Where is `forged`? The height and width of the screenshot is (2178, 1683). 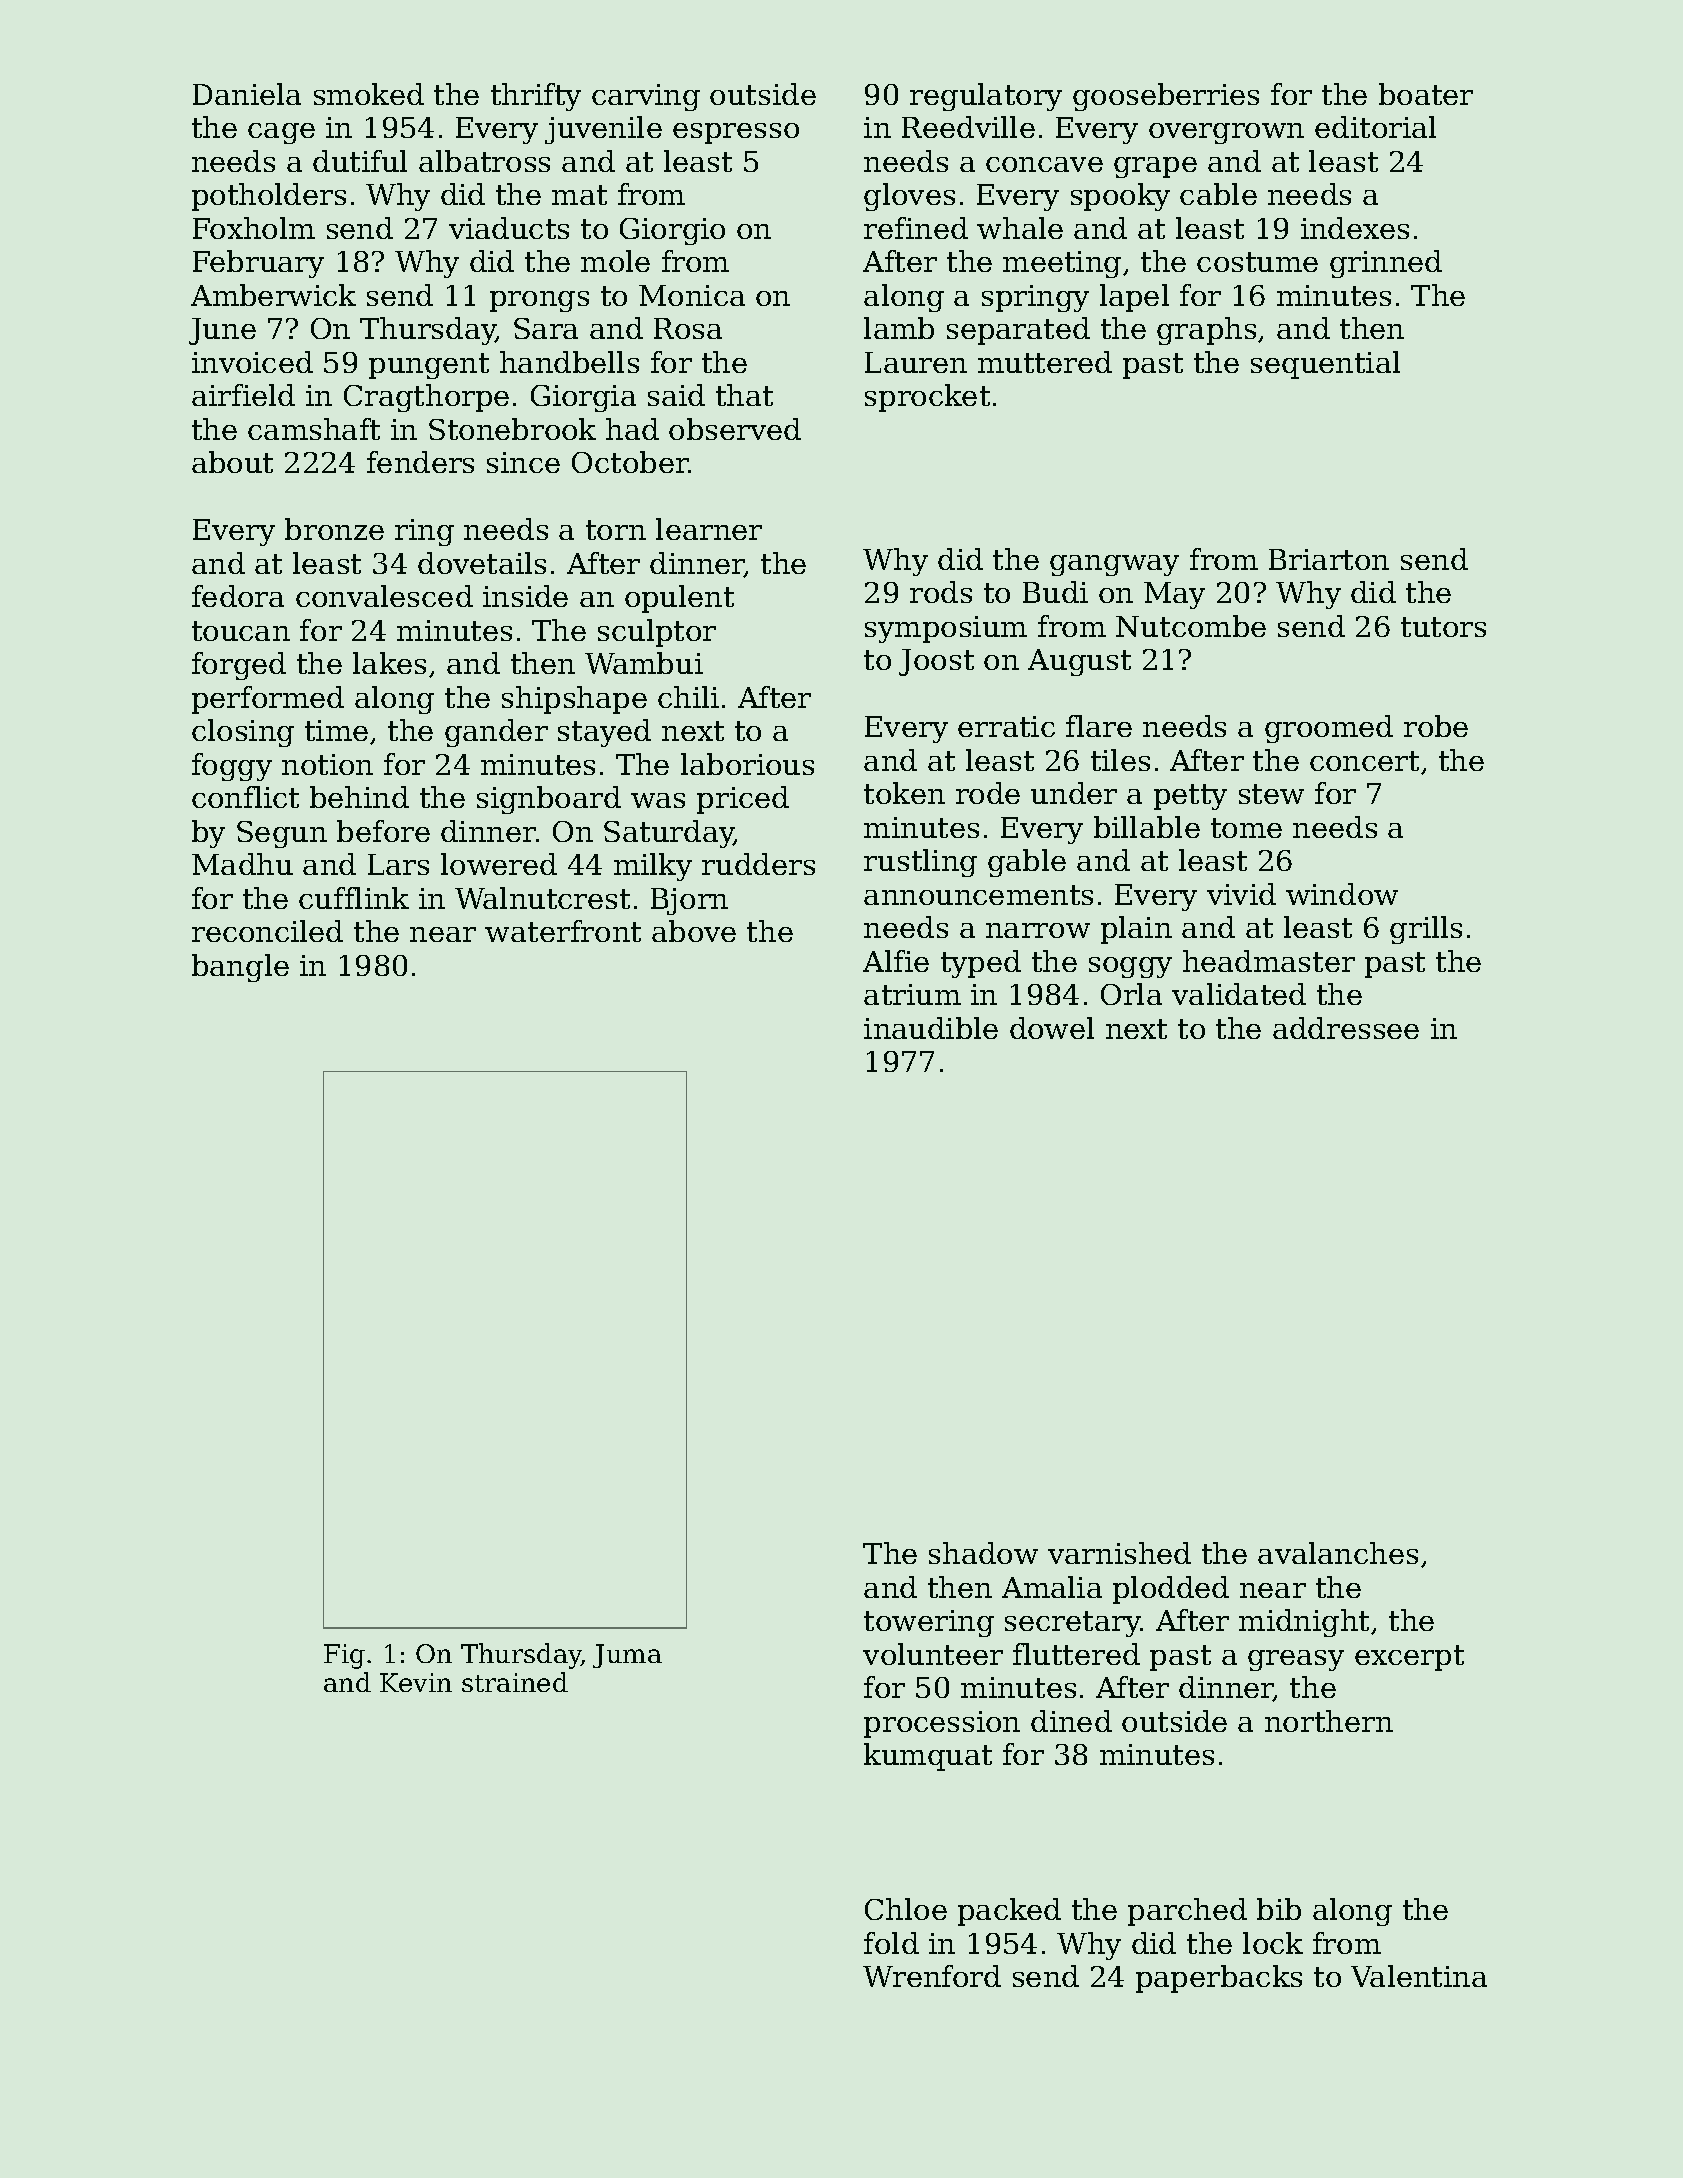 forged is located at coordinates (239, 666).
